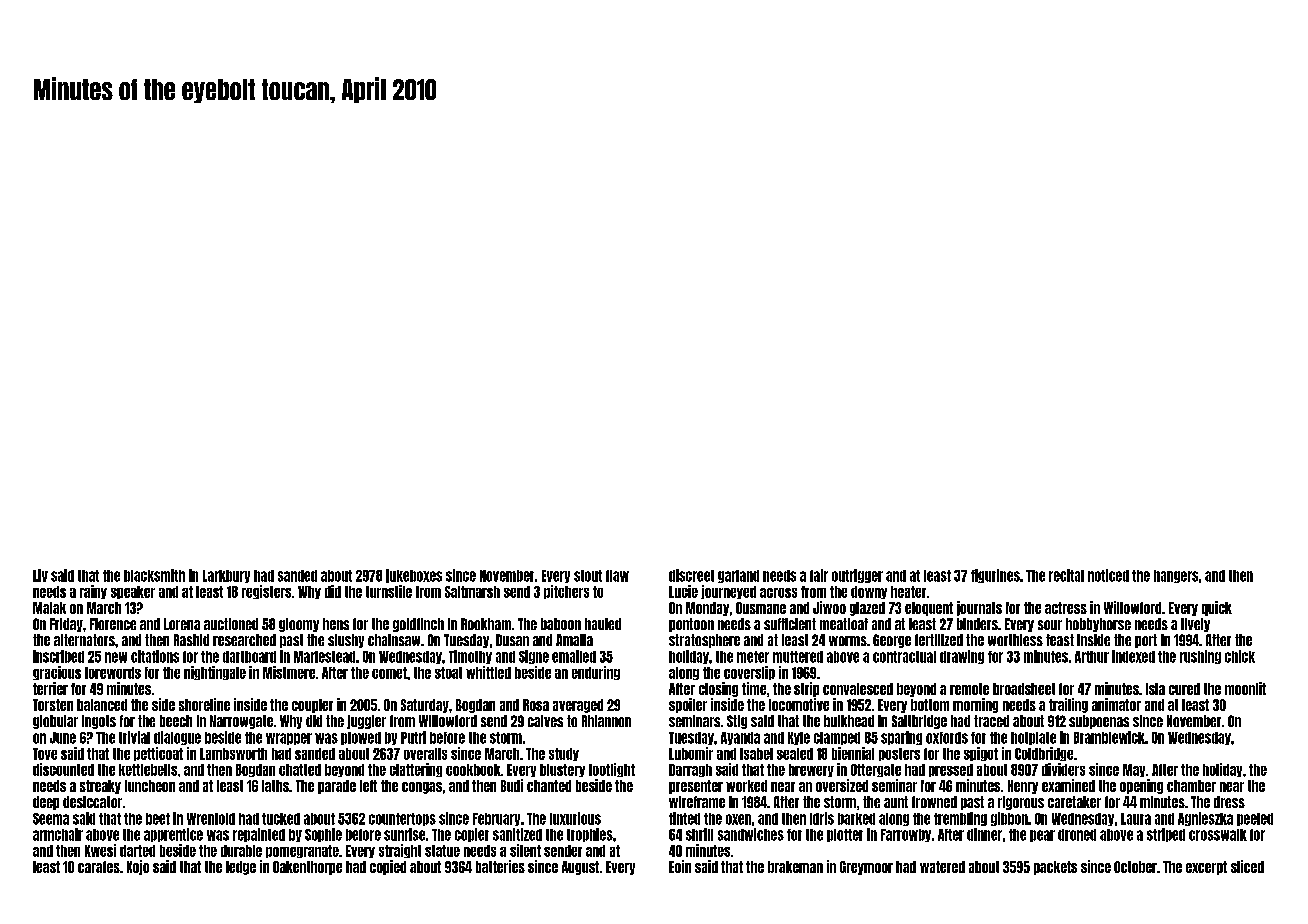  What do you see at coordinates (154, 575) in the page?
I see `blacksmith` at bounding box center [154, 575].
